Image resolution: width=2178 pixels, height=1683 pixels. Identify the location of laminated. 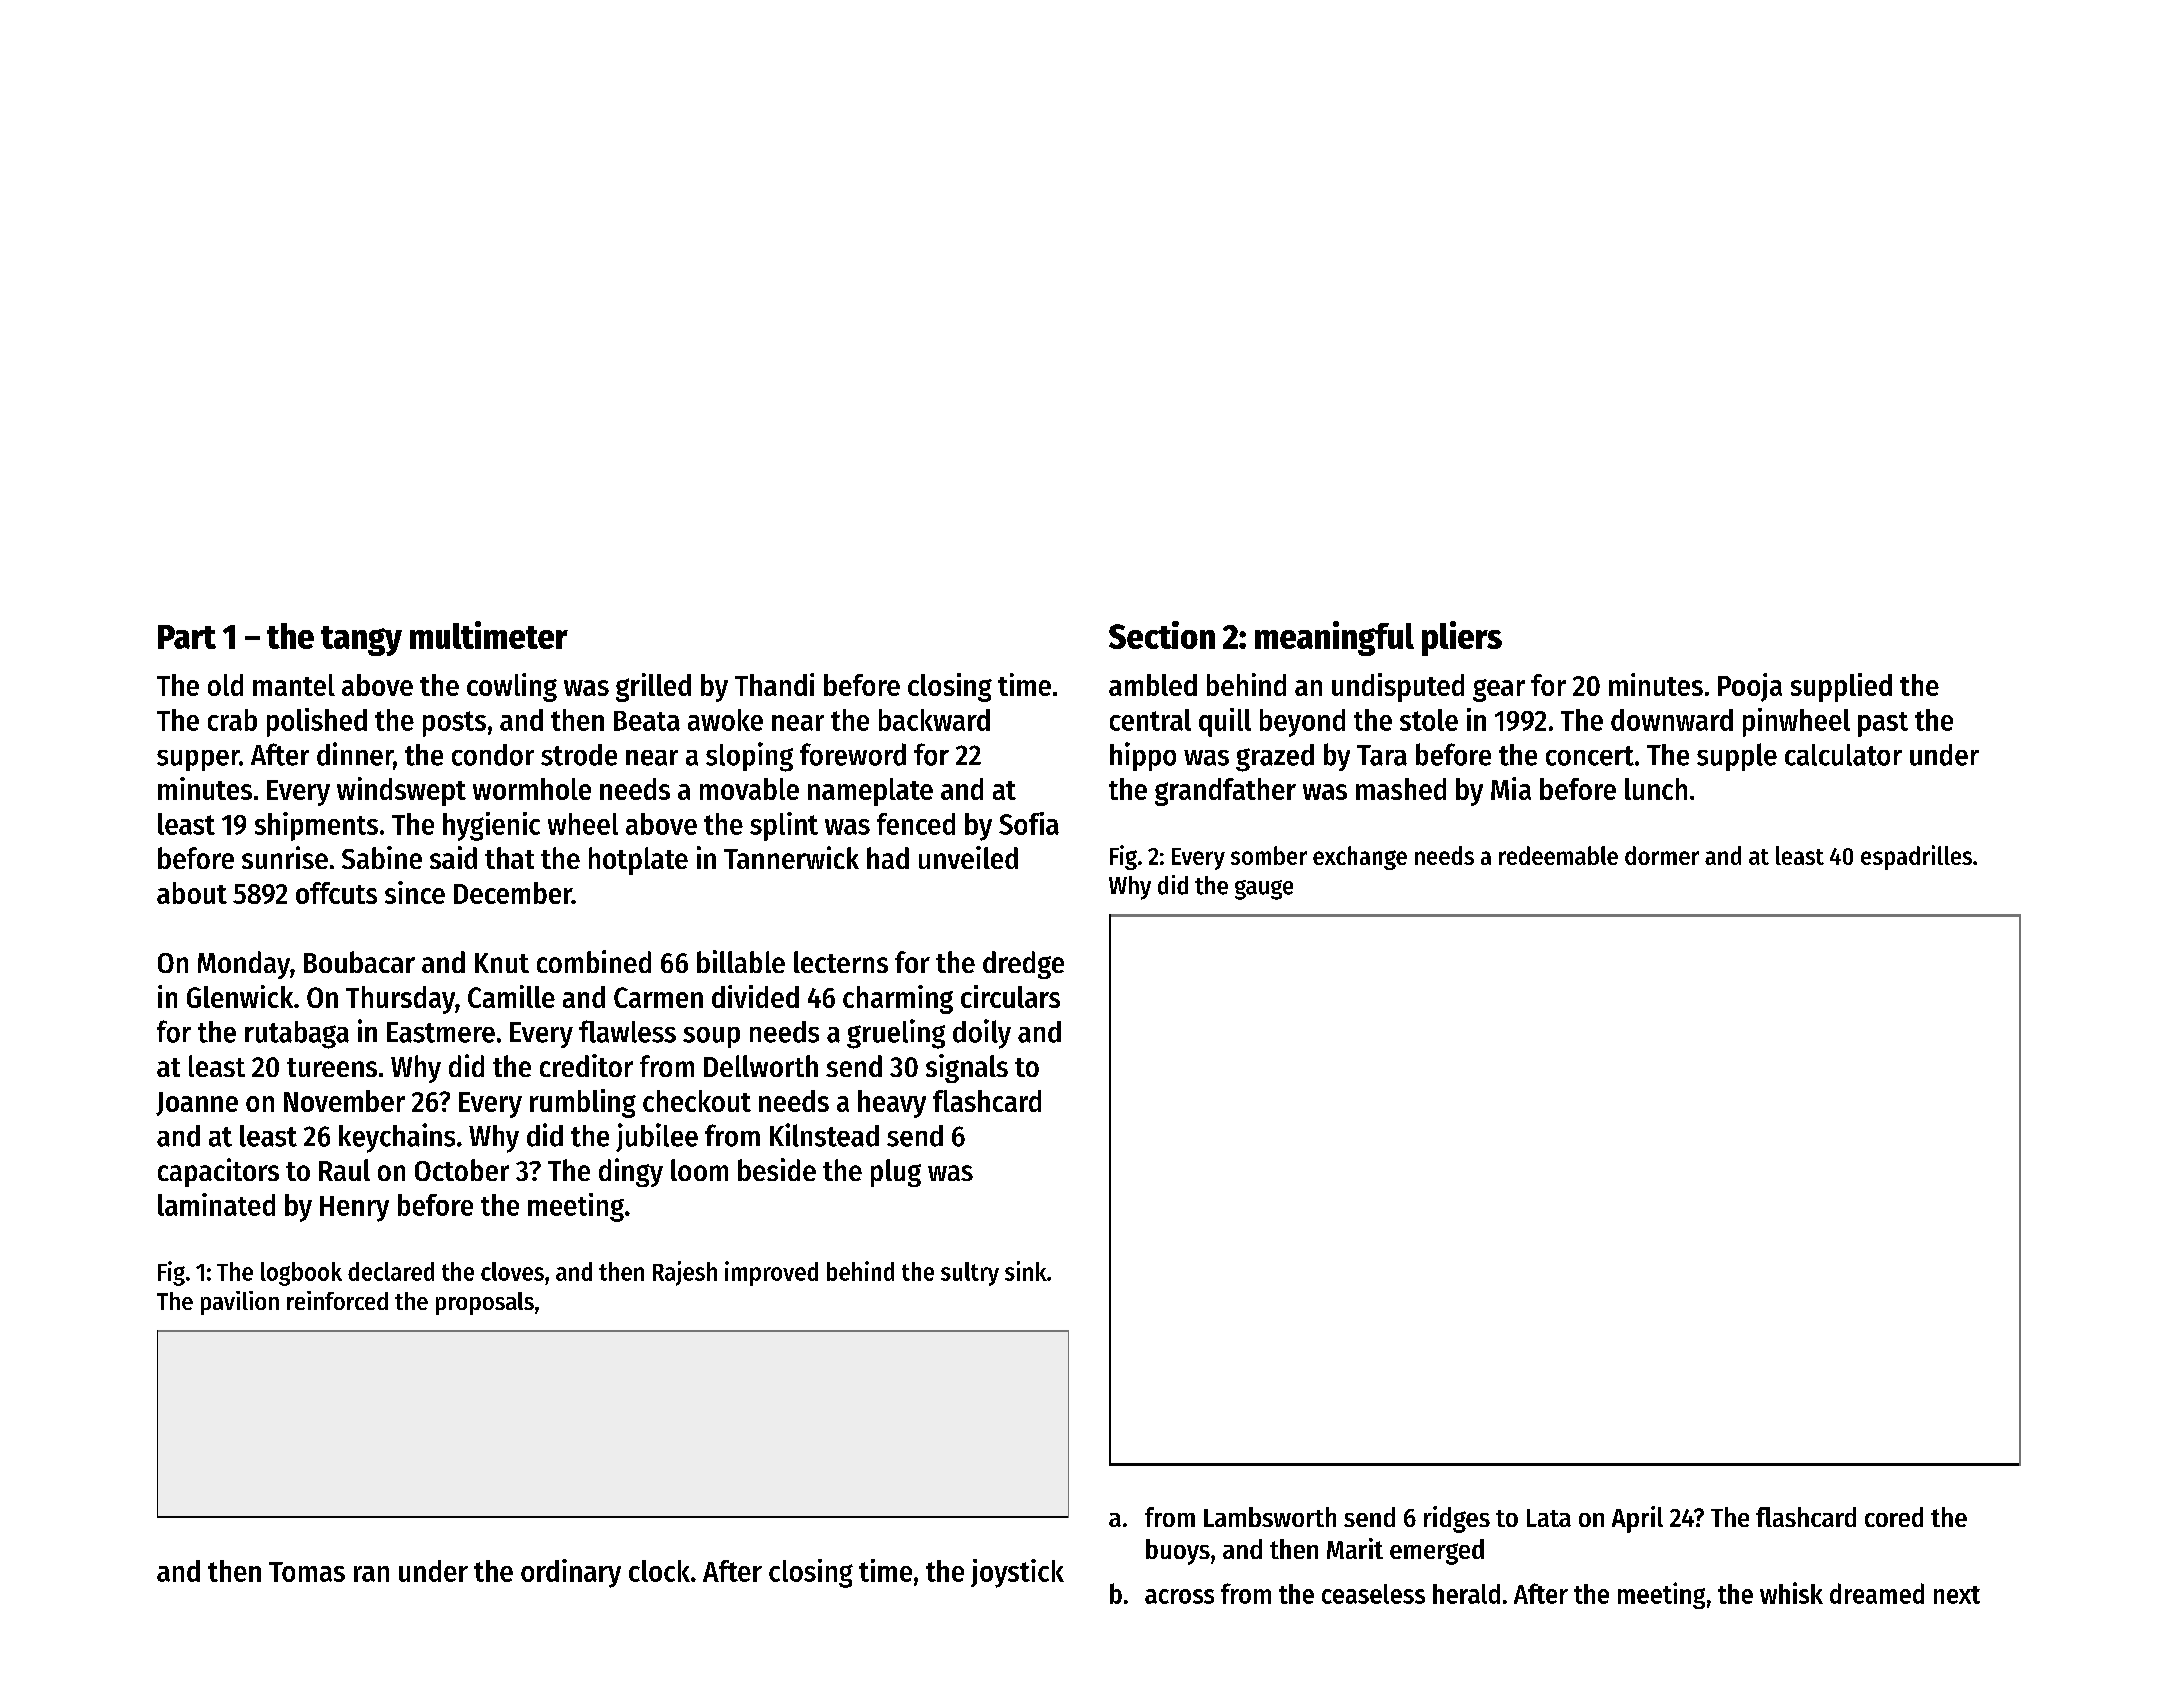
(216, 1204).
